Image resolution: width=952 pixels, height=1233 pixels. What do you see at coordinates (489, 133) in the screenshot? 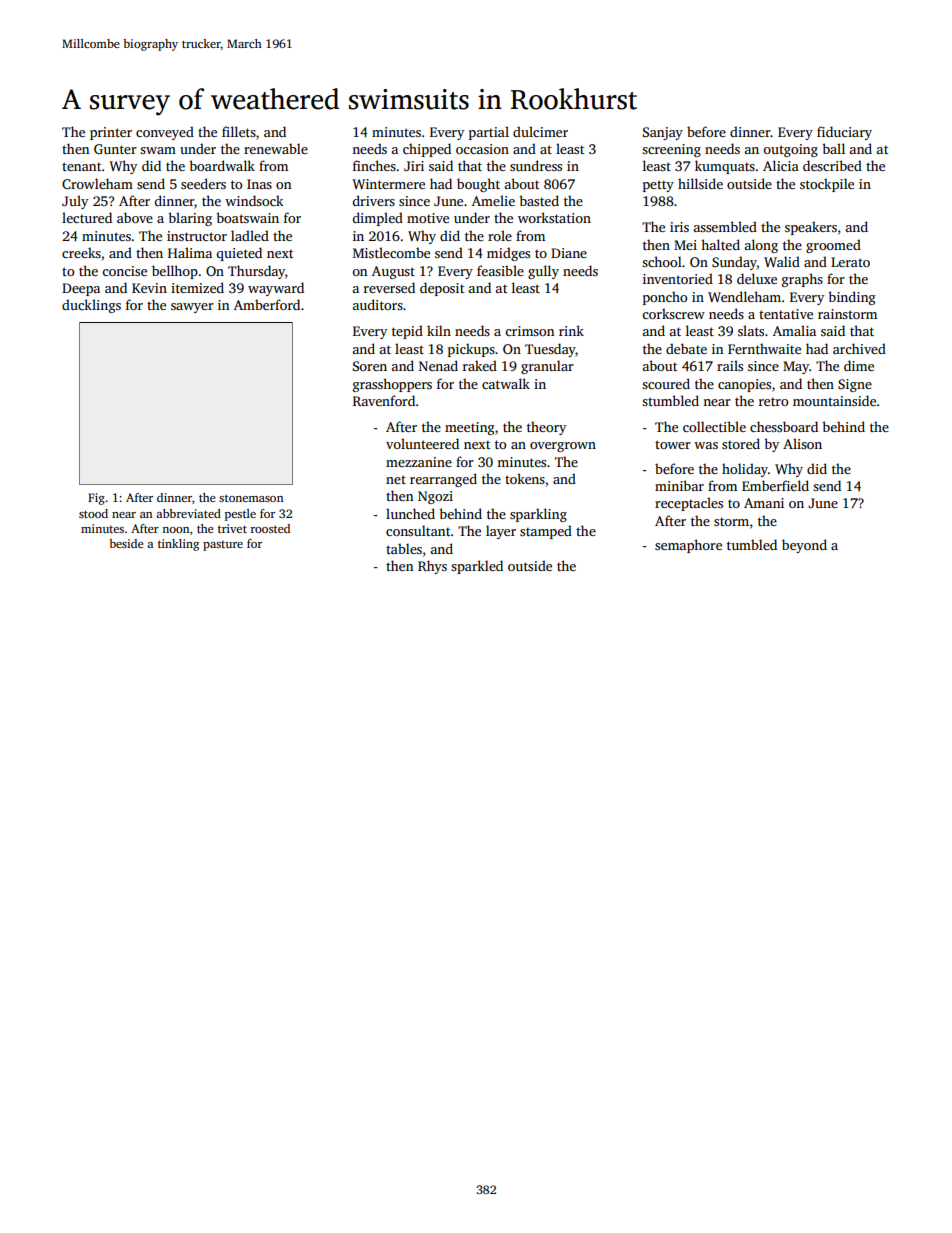
I see `partial` at bounding box center [489, 133].
